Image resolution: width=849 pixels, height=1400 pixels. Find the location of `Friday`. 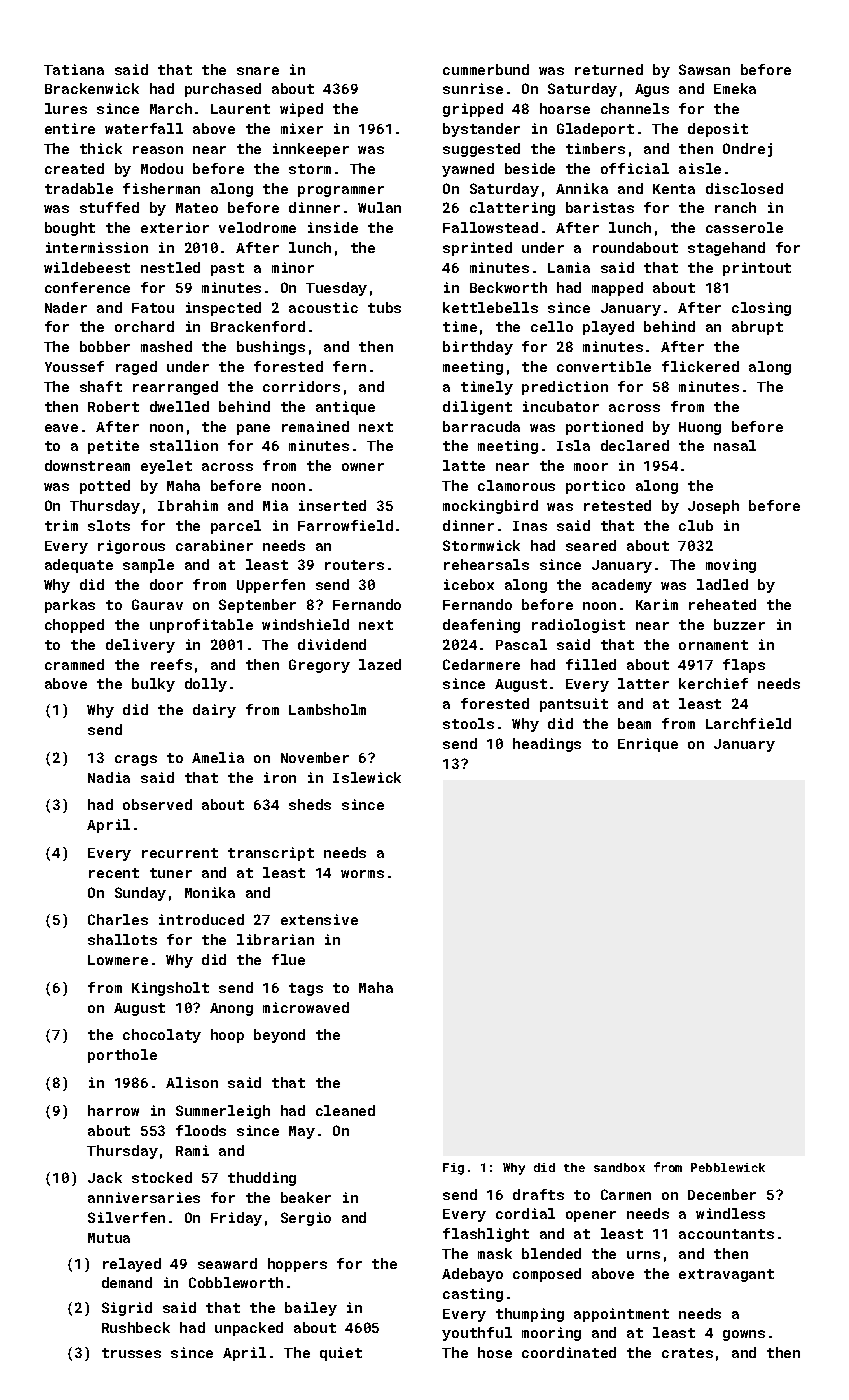

Friday is located at coordinates (236, 1219).
